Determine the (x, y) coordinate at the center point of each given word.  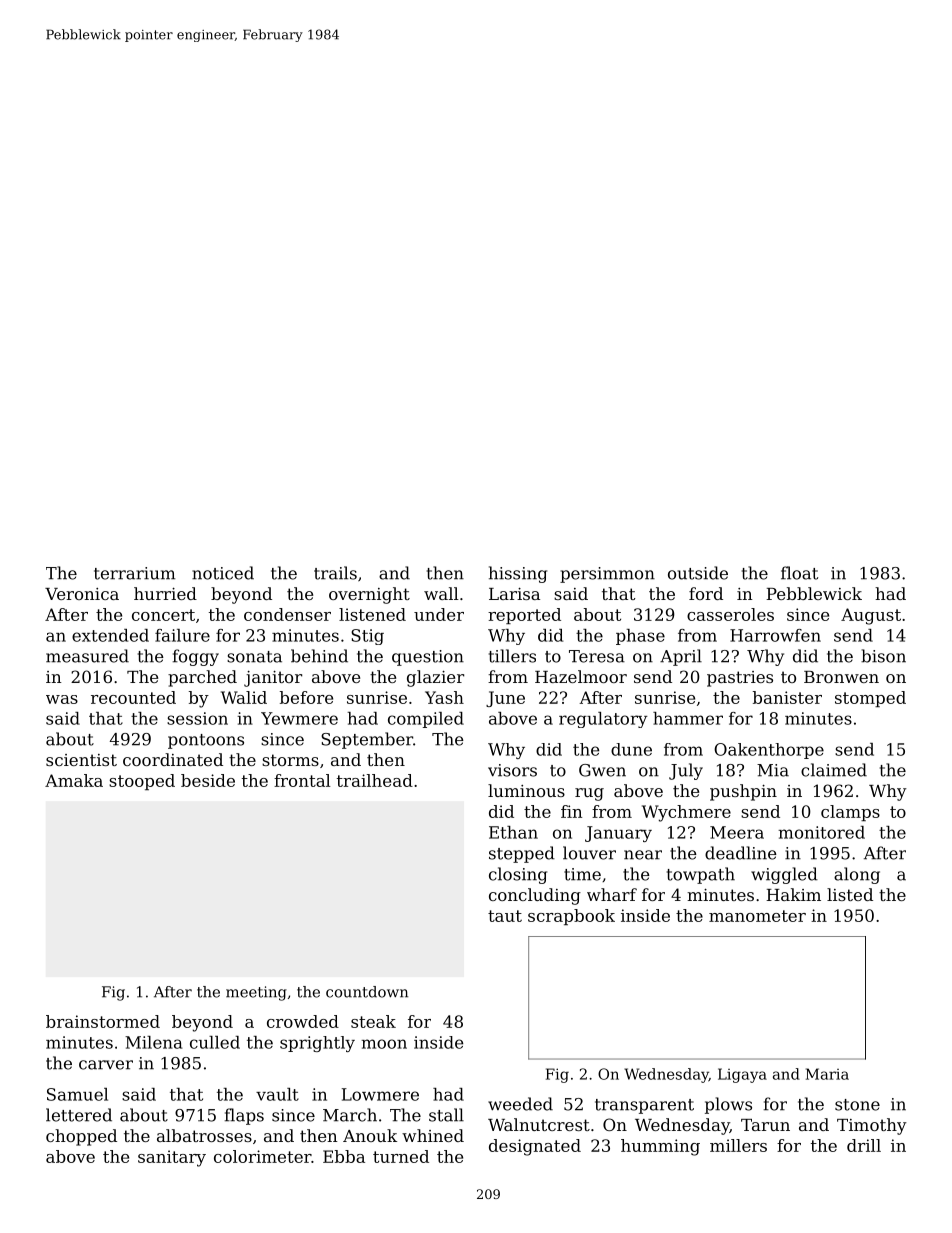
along (857, 875)
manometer (757, 916)
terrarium (134, 573)
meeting (256, 993)
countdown (367, 992)
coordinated (173, 759)
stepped (522, 854)
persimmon (607, 575)
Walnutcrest (539, 1124)
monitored (821, 832)
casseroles (730, 614)
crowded (303, 1021)
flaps (244, 1116)
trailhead (375, 780)
